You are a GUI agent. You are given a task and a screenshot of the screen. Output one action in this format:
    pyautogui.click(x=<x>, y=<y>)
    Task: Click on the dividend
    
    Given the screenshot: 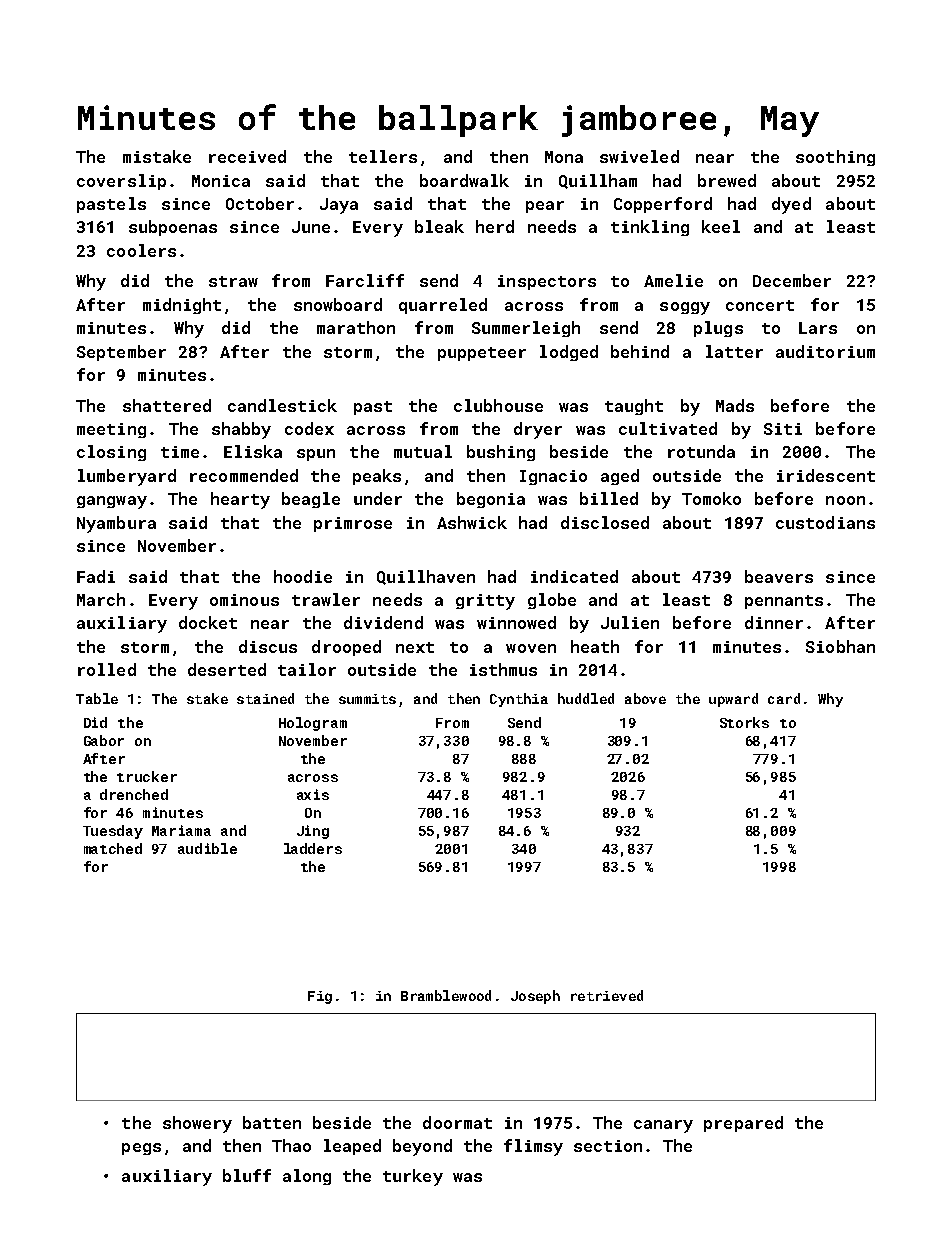 What is the action you would take?
    pyautogui.click(x=383, y=622)
